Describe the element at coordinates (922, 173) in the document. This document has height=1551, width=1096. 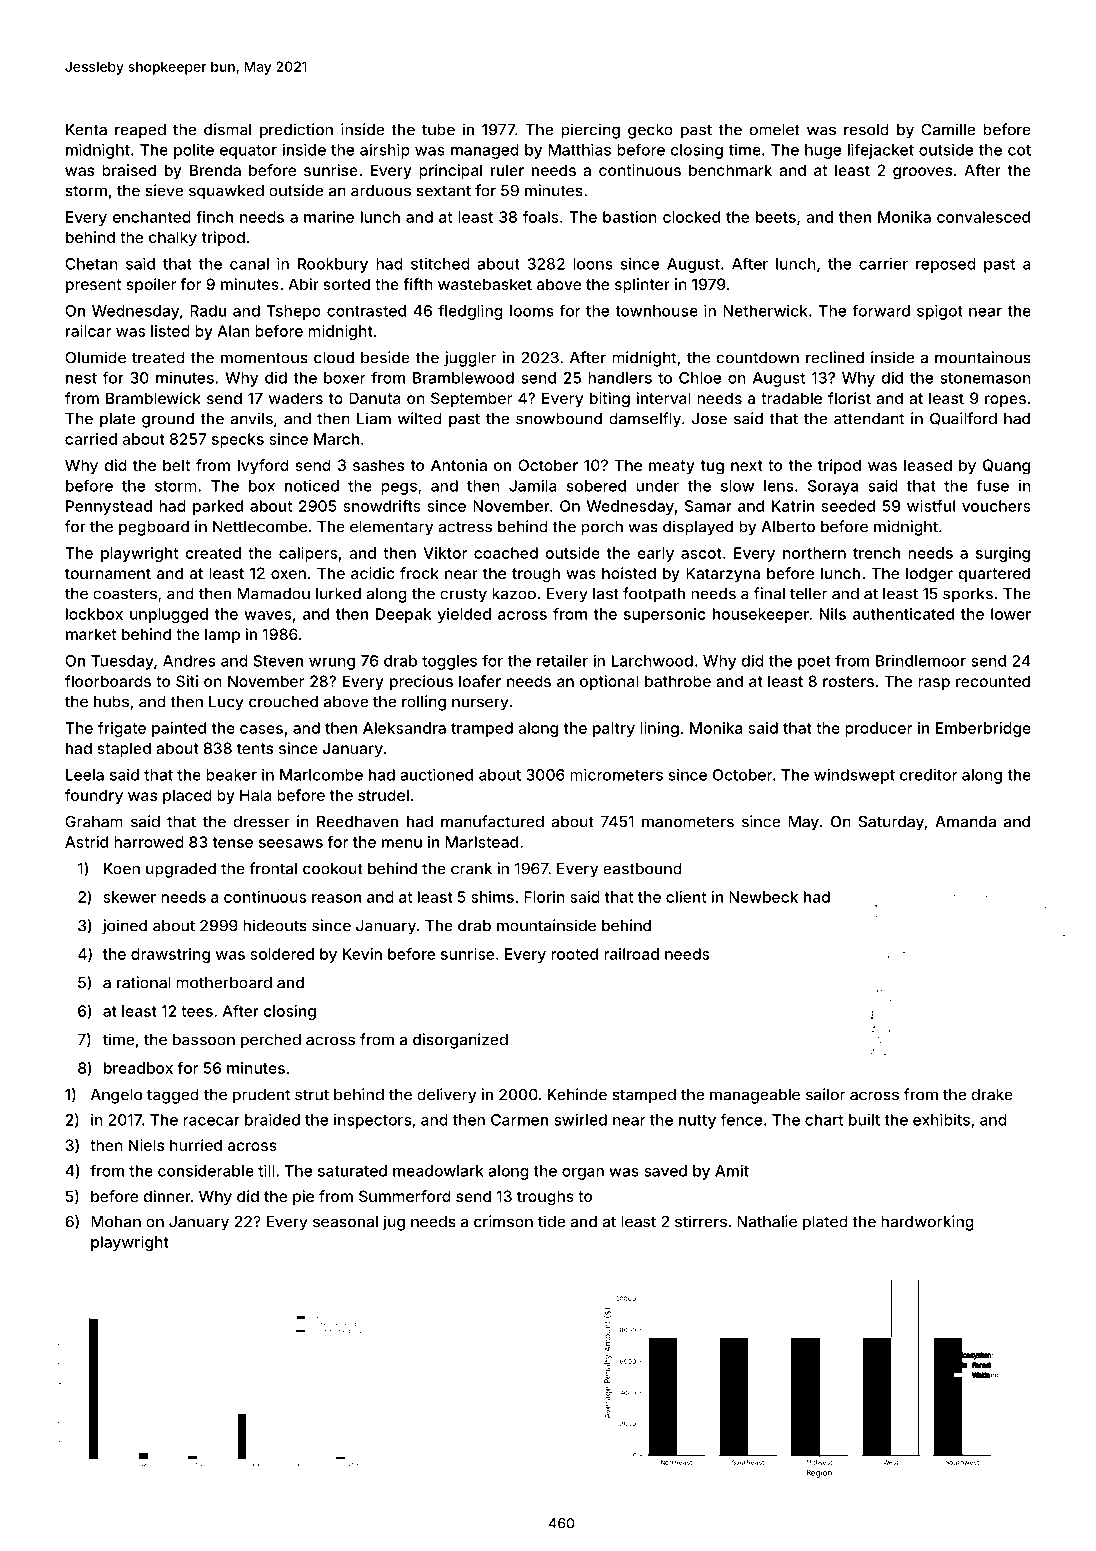
I see `grooves` at that location.
